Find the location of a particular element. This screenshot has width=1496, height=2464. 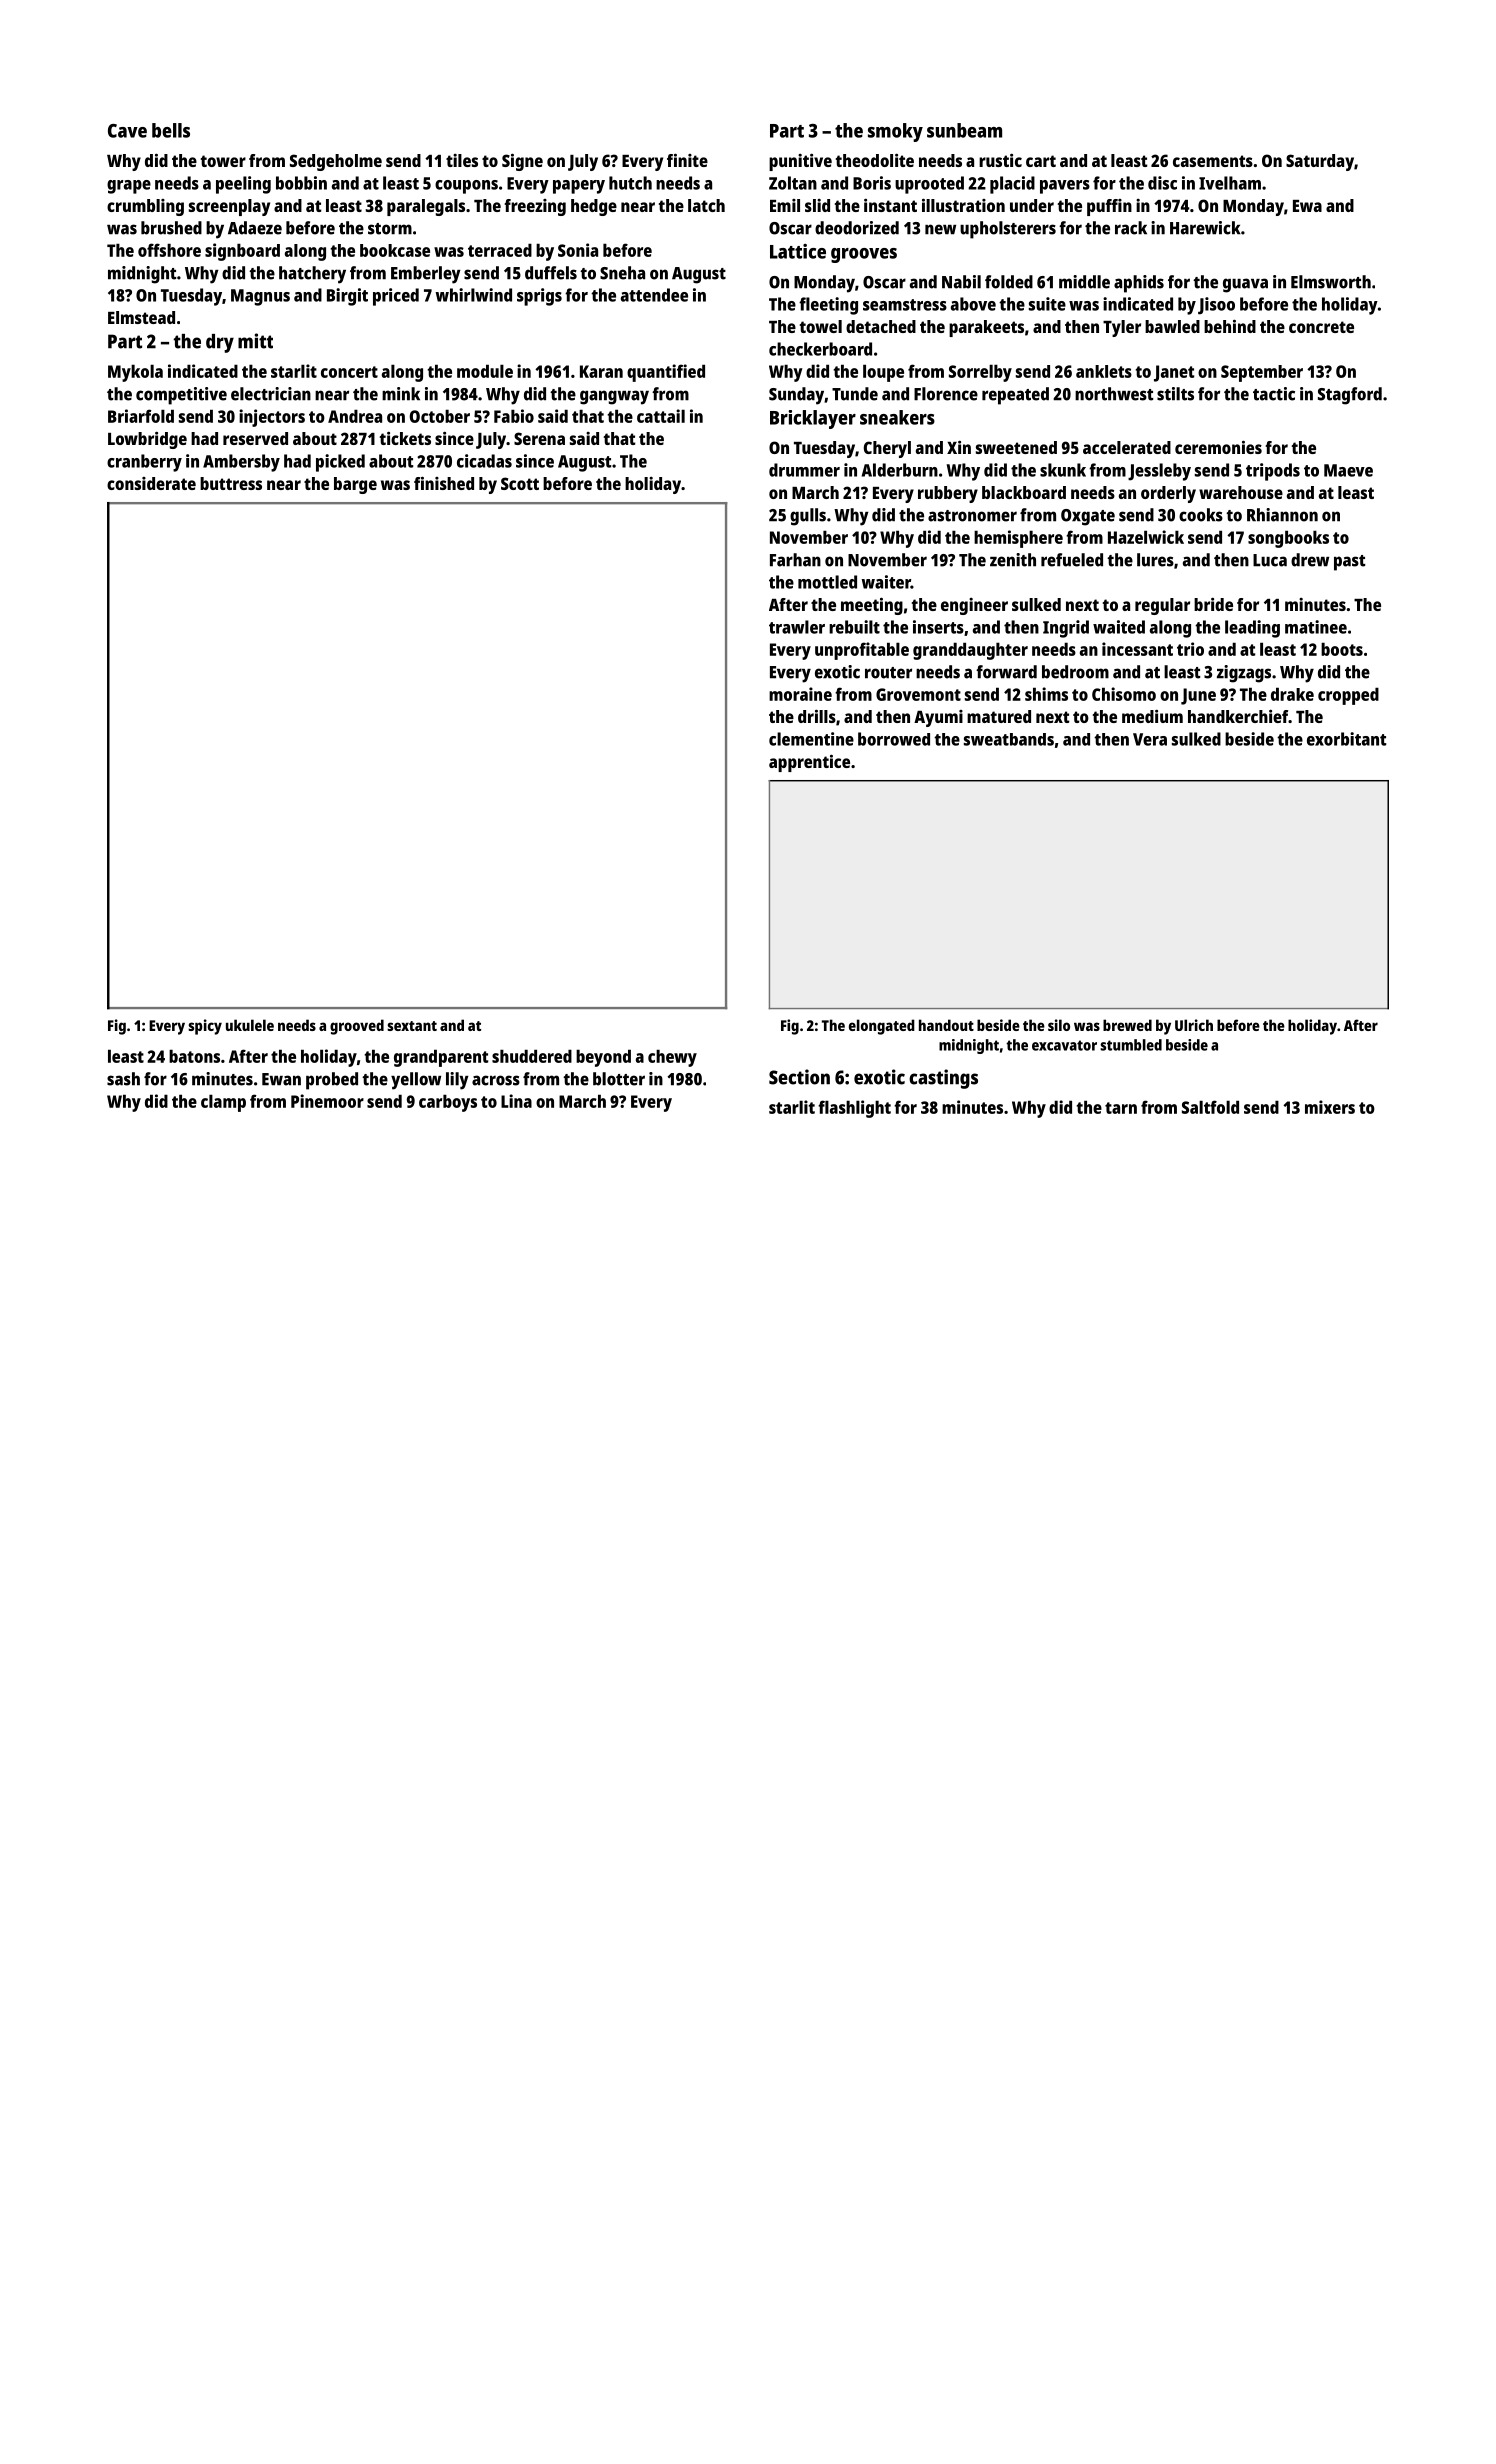

sprigs is located at coordinates (539, 297).
